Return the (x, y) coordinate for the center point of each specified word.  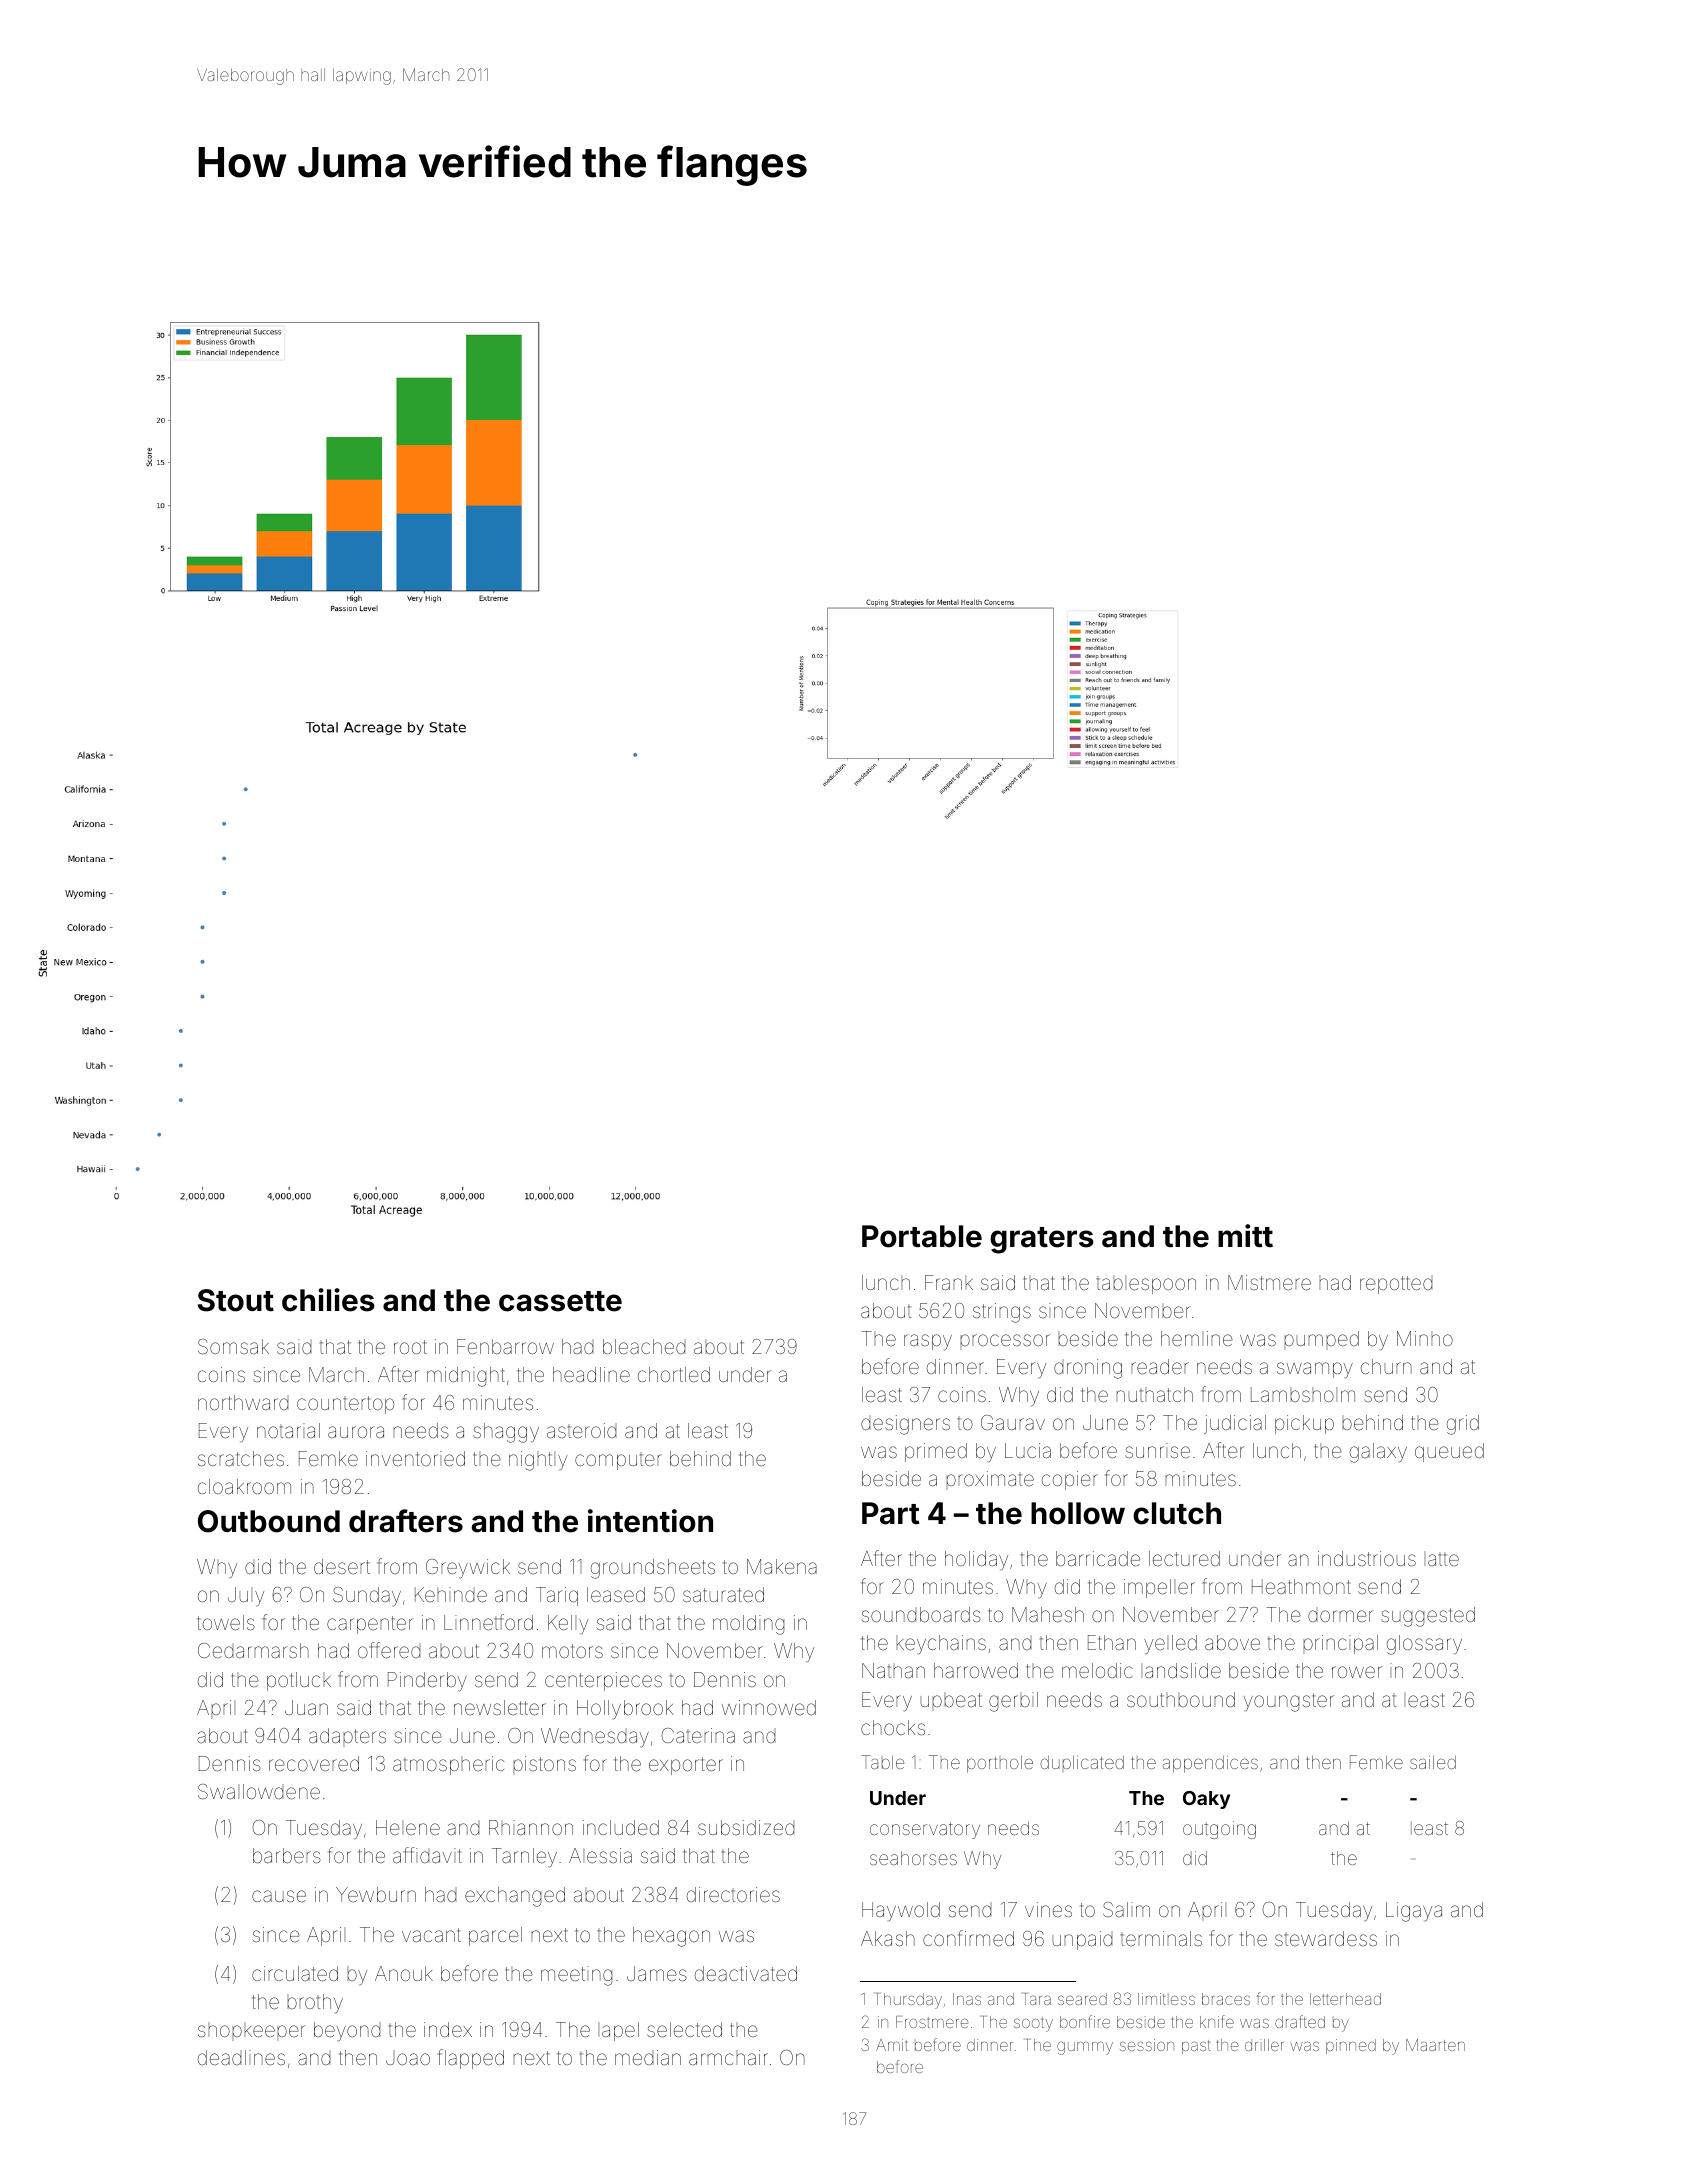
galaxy (1378, 1453)
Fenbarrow (505, 1346)
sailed (1433, 1762)
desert (342, 1566)
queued (1449, 1452)
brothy (315, 2004)
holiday (976, 1560)
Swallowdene (259, 1791)
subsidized (746, 1827)
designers (905, 1425)
